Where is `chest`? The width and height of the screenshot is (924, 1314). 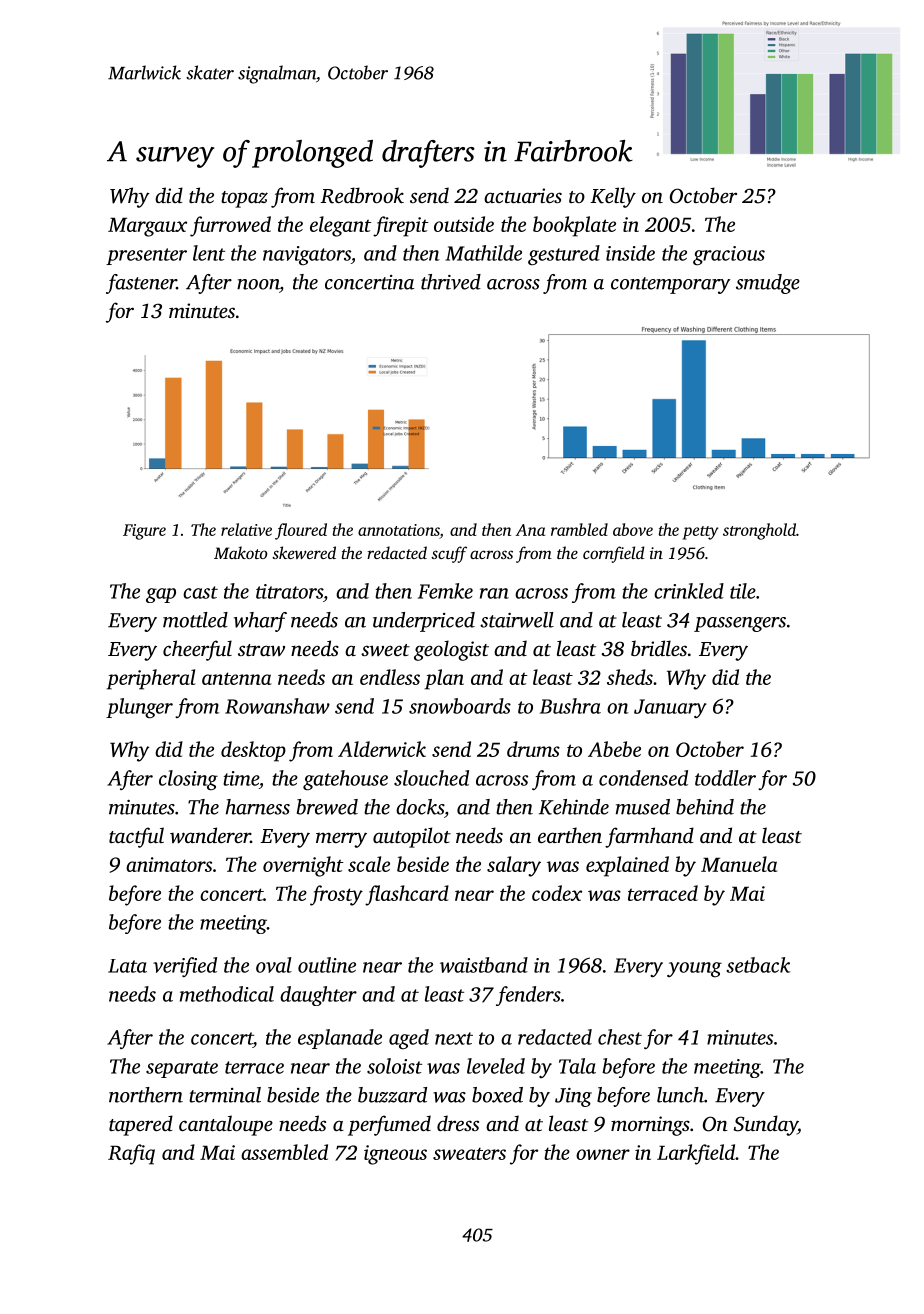 chest is located at coordinates (620, 1037).
